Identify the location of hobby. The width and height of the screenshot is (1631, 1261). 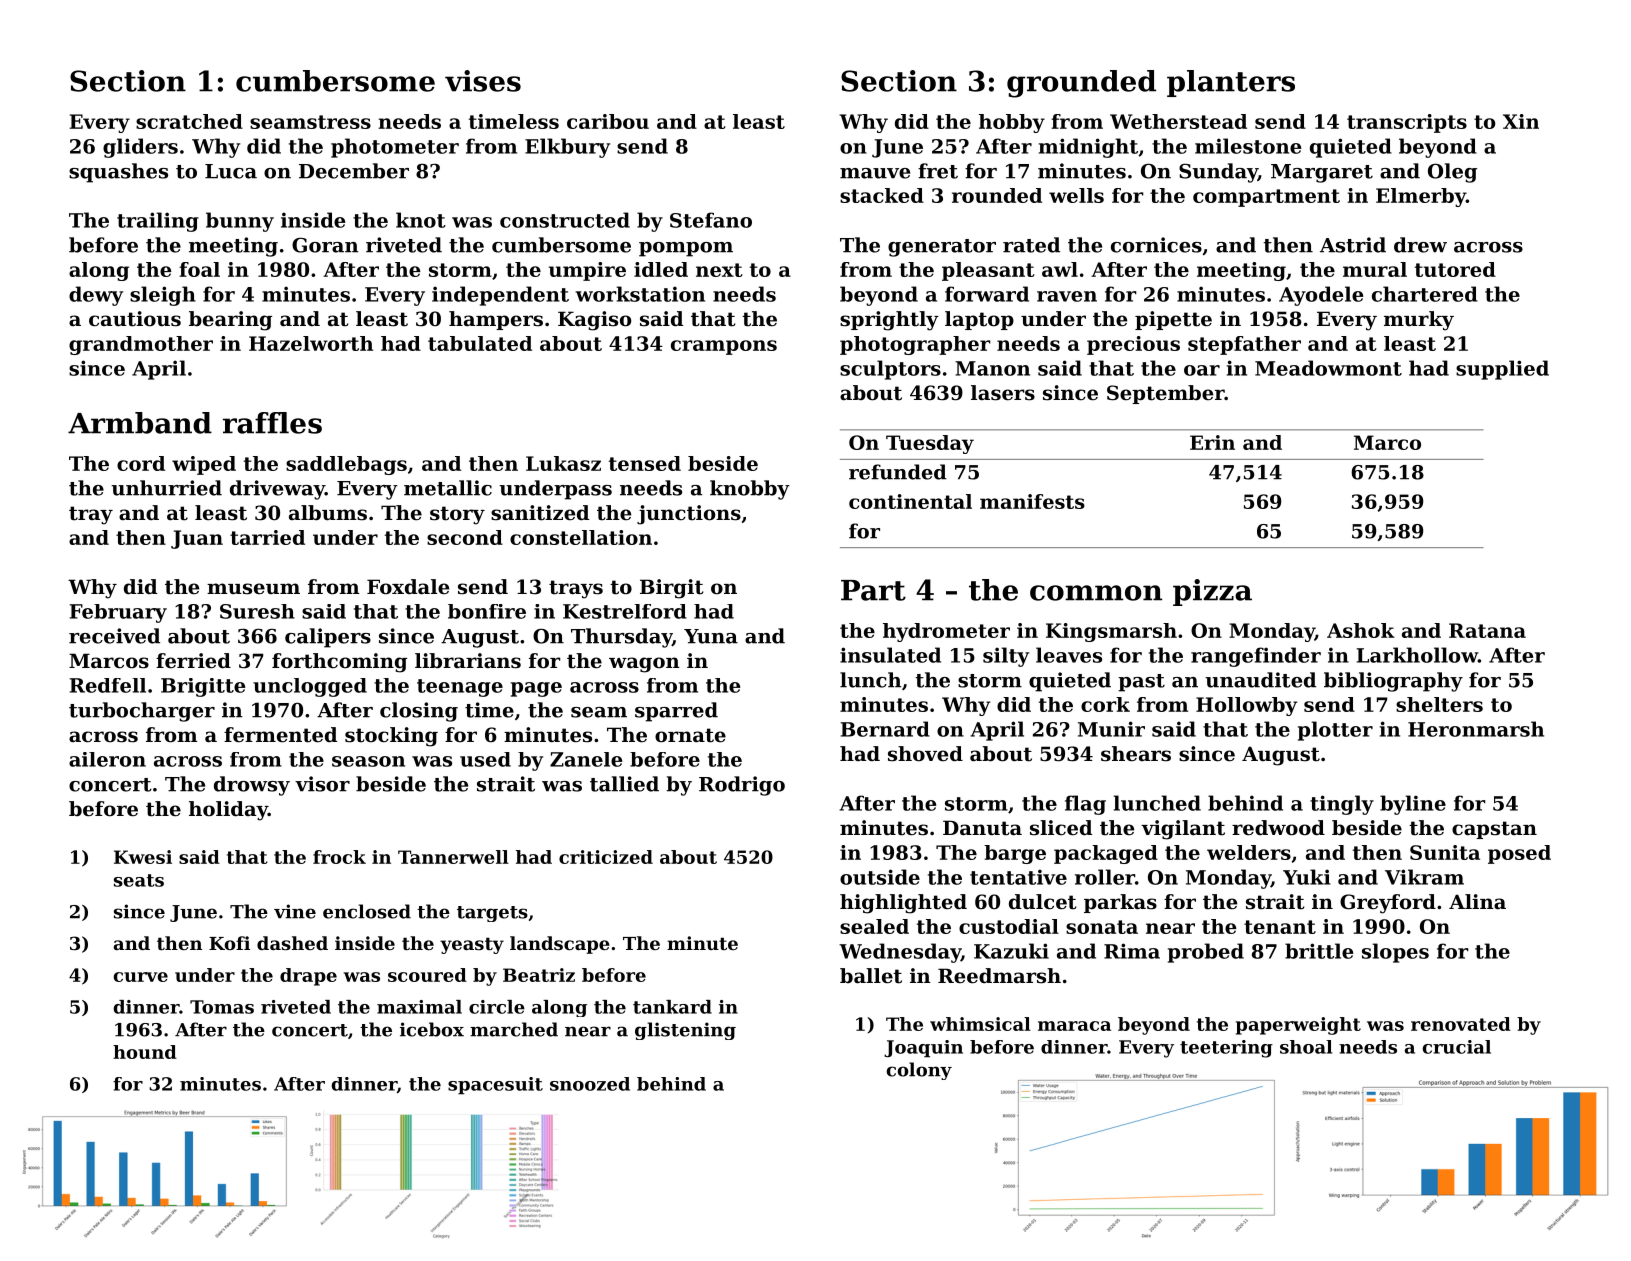
(1012, 123).
